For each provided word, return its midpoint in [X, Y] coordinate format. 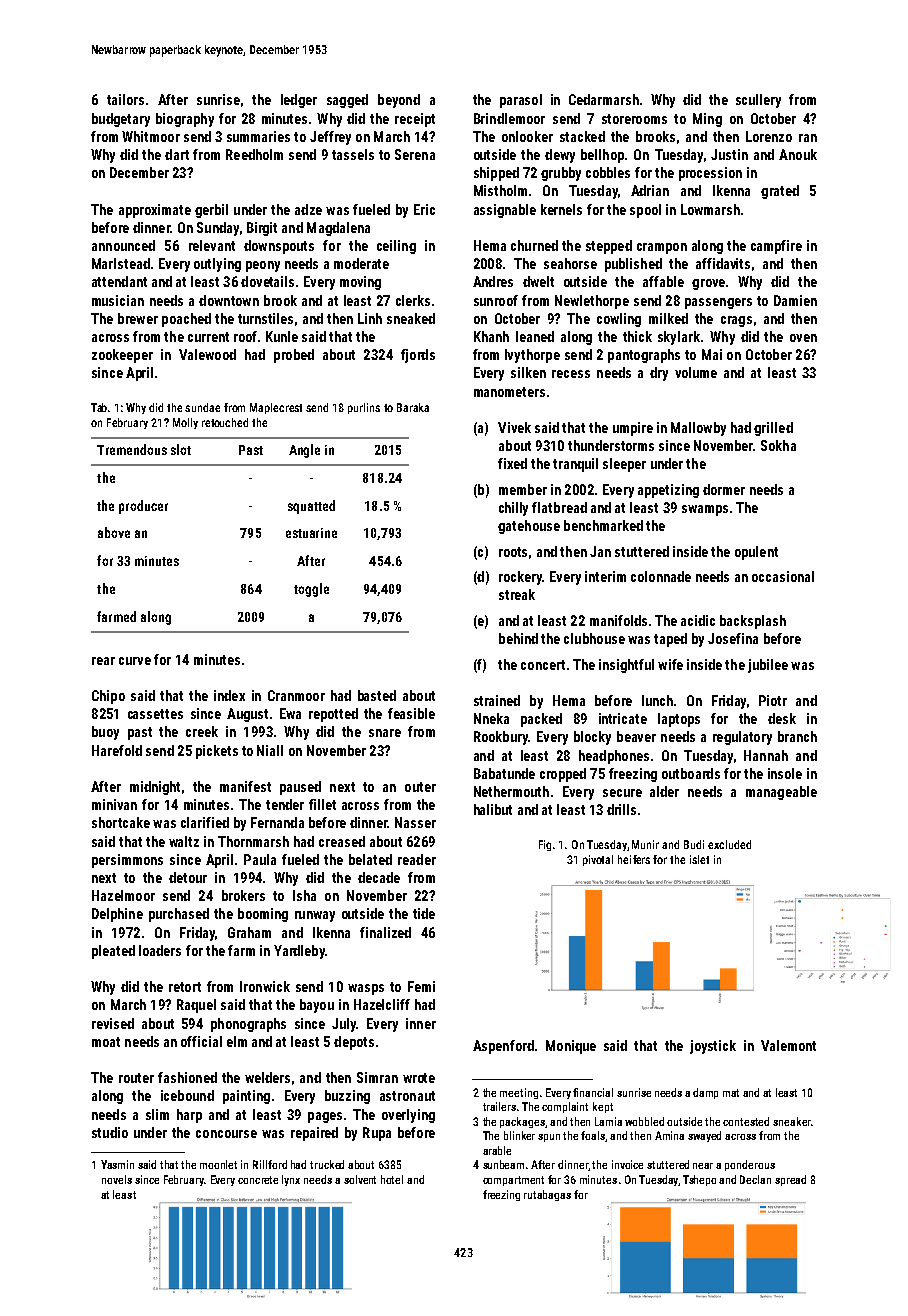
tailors [125, 99]
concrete [258, 1180]
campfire [776, 247]
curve [135, 661]
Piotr [773, 700]
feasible [411, 713]
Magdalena [338, 229]
